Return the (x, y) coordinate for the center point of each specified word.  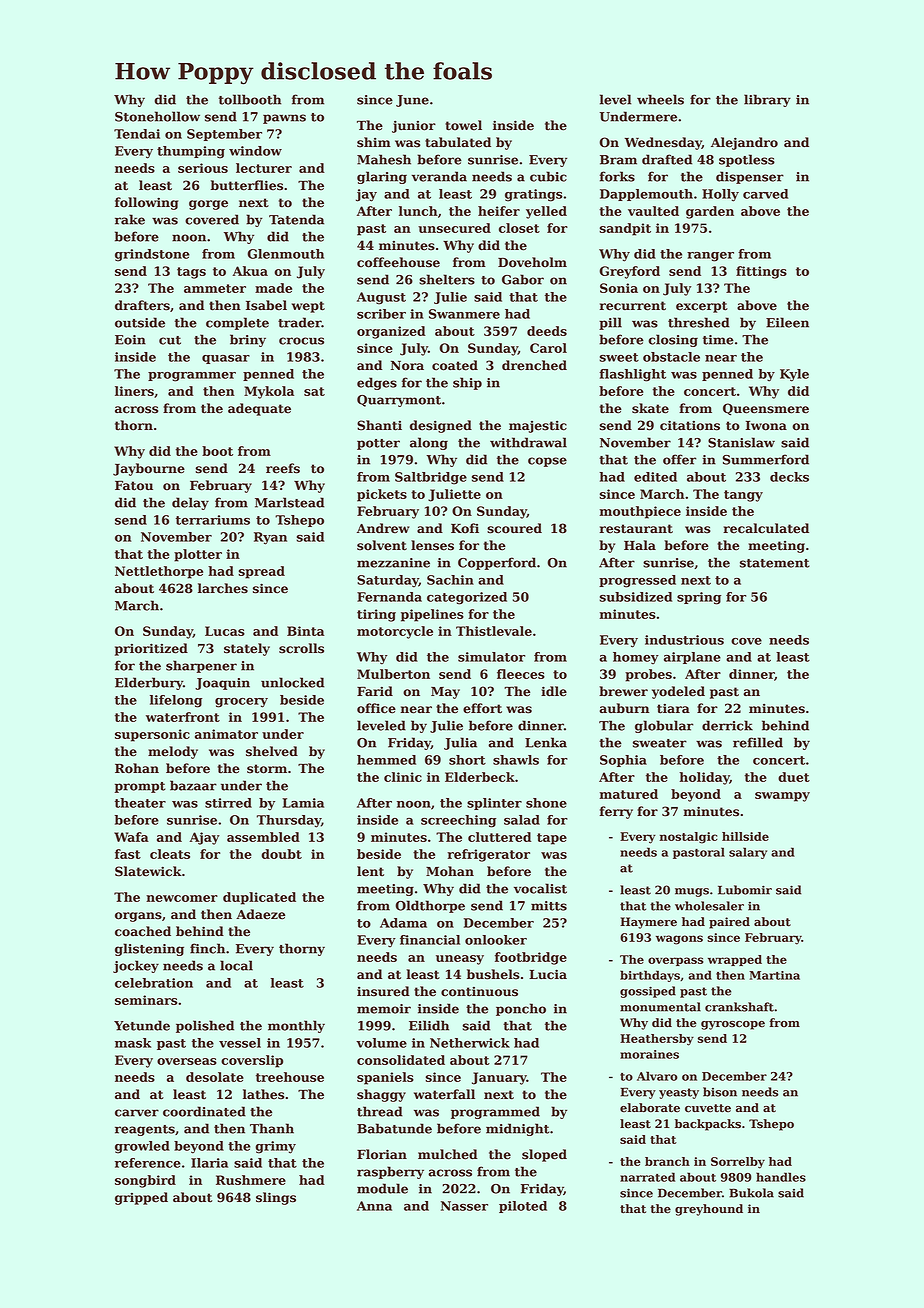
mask (133, 1043)
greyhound (709, 1210)
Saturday (388, 581)
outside (140, 322)
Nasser (464, 1206)
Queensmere (766, 409)
